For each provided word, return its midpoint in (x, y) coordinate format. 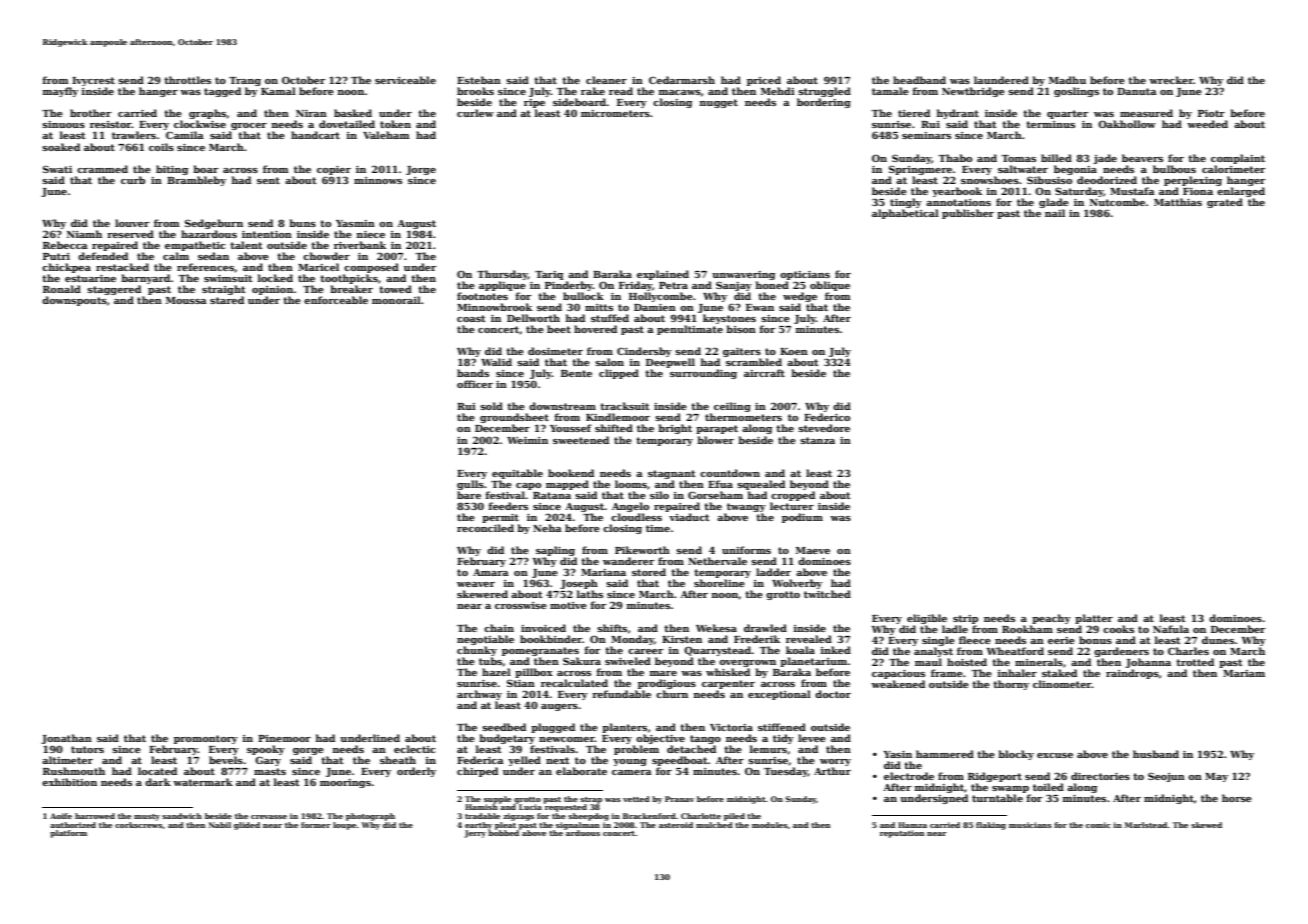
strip (965, 619)
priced (764, 81)
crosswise (521, 605)
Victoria (731, 727)
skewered (482, 594)
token (395, 124)
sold (491, 406)
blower (715, 440)
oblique (830, 286)
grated (1225, 203)
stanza (817, 440)
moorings (345, 783)
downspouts (74, 301)
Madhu (1067, 80)
